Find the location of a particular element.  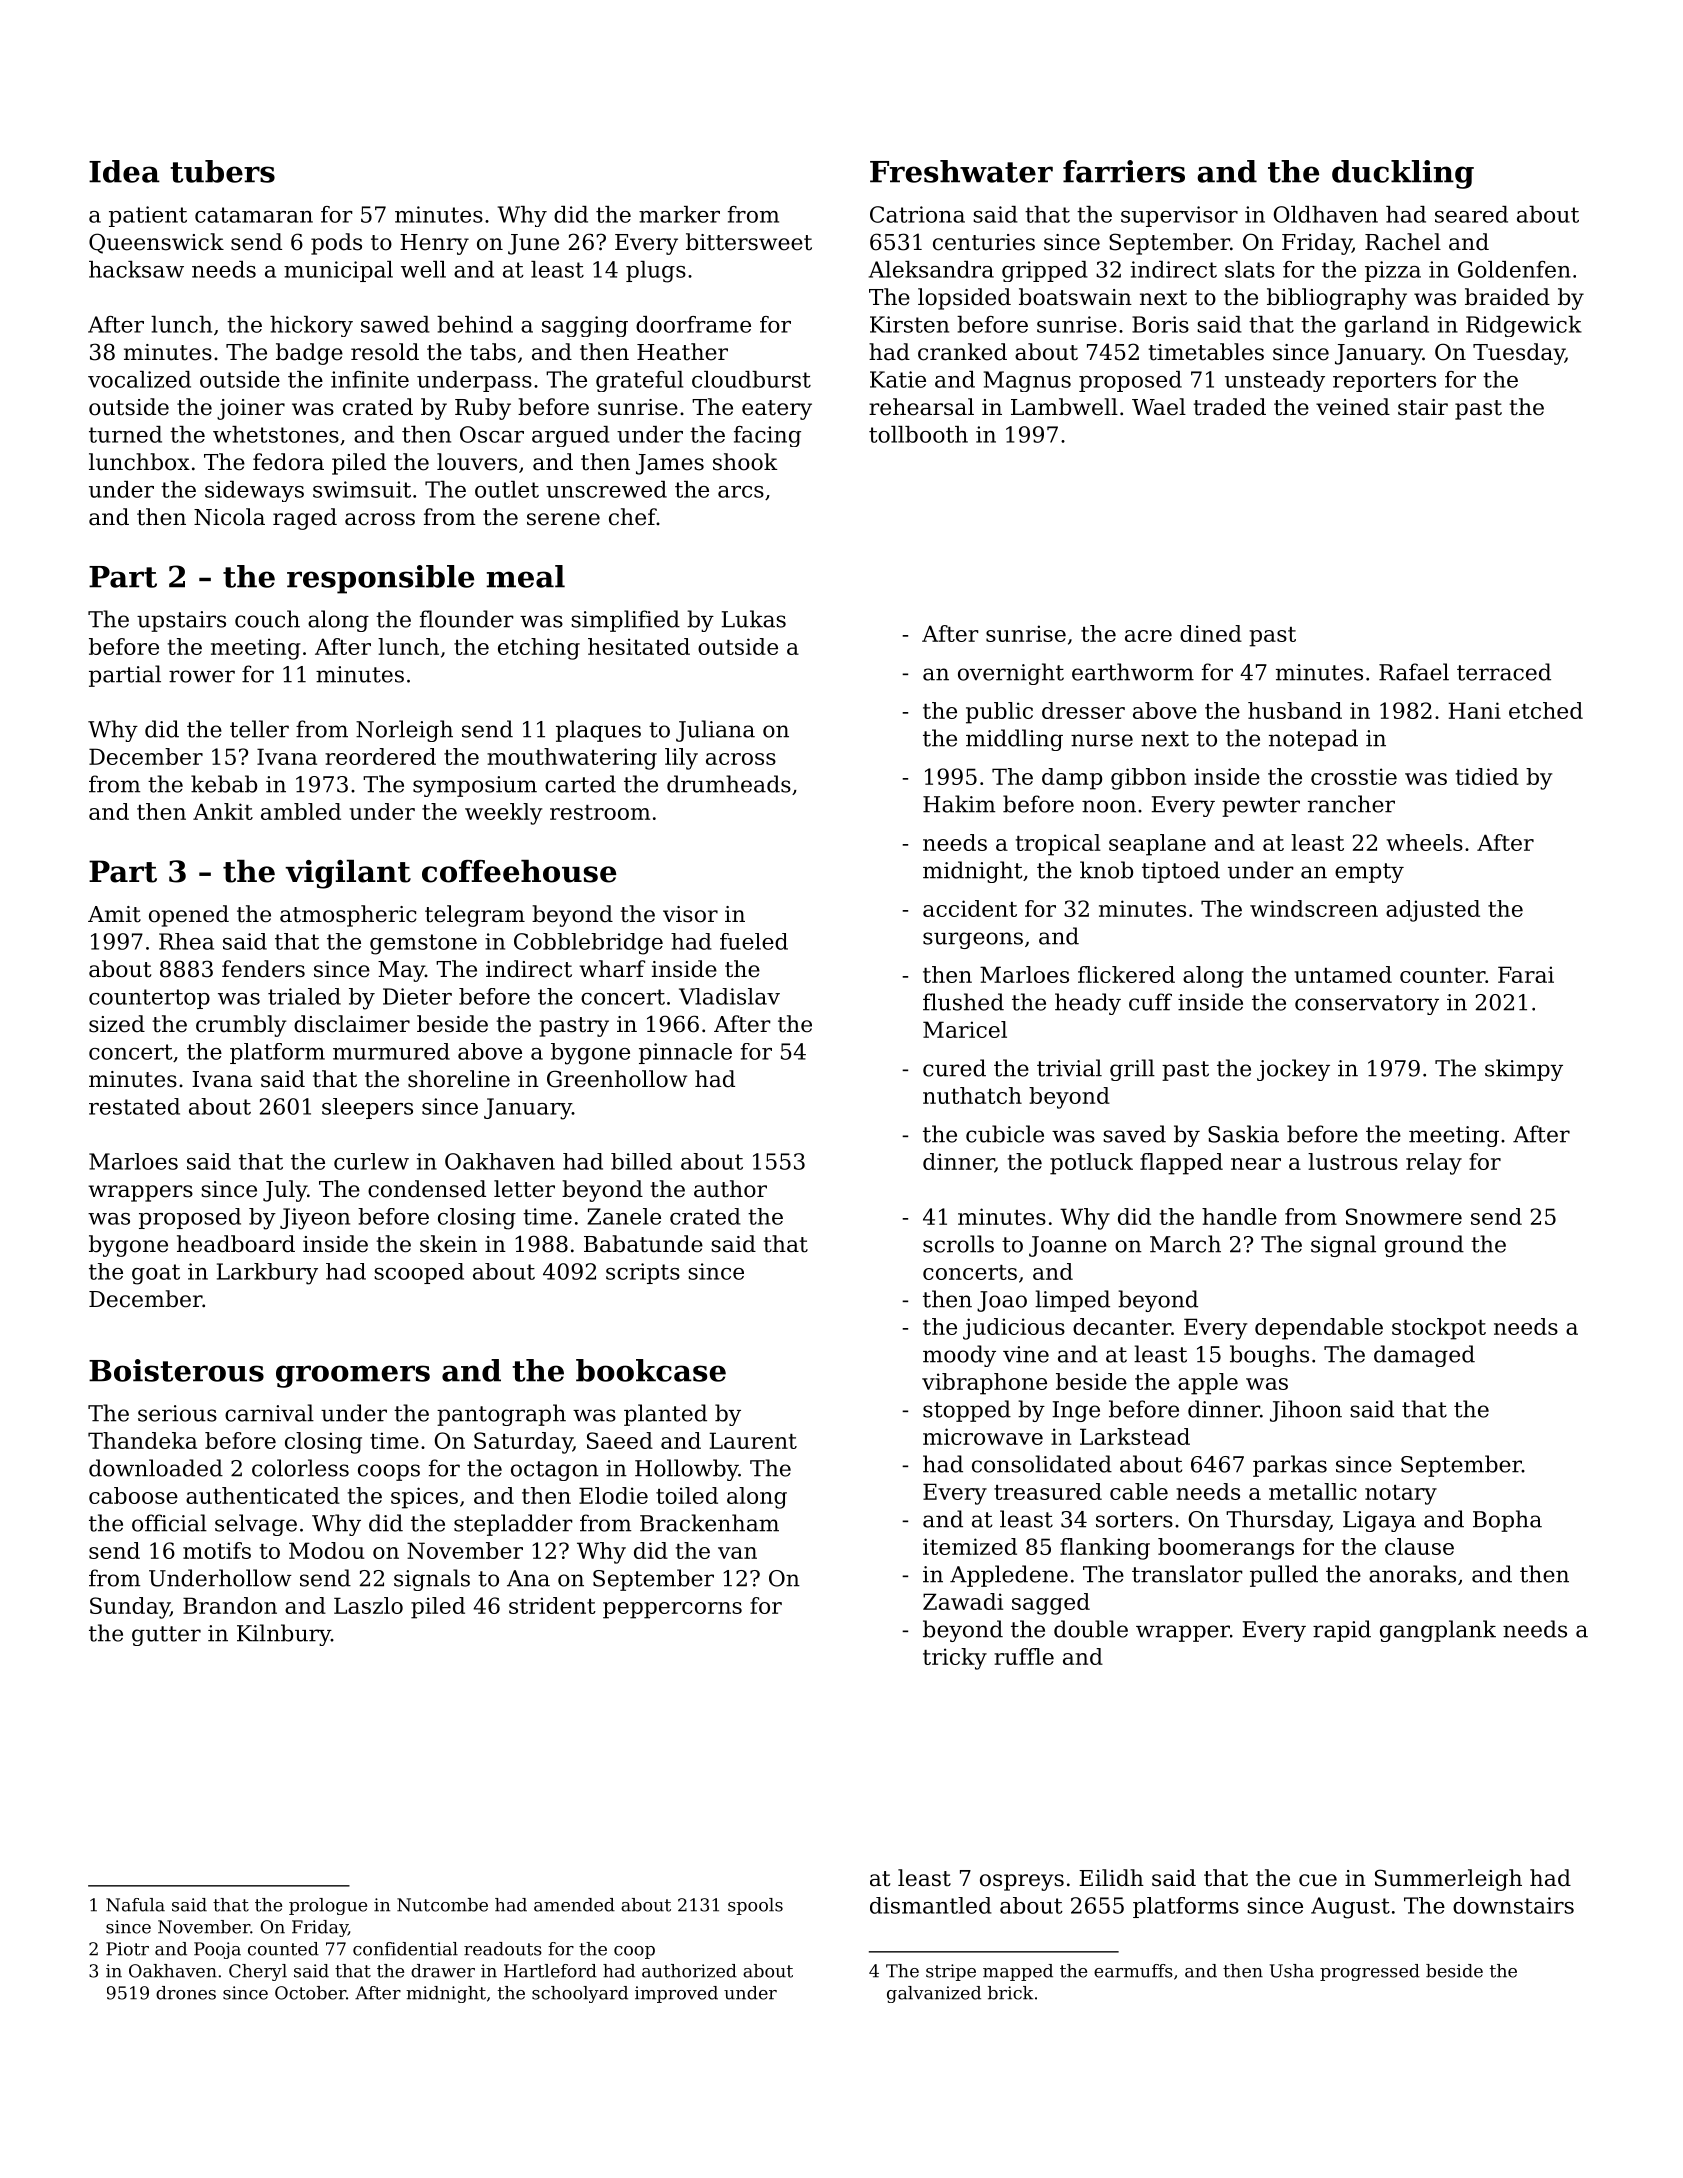

progressed is located at coordinates (1370, 1972).
